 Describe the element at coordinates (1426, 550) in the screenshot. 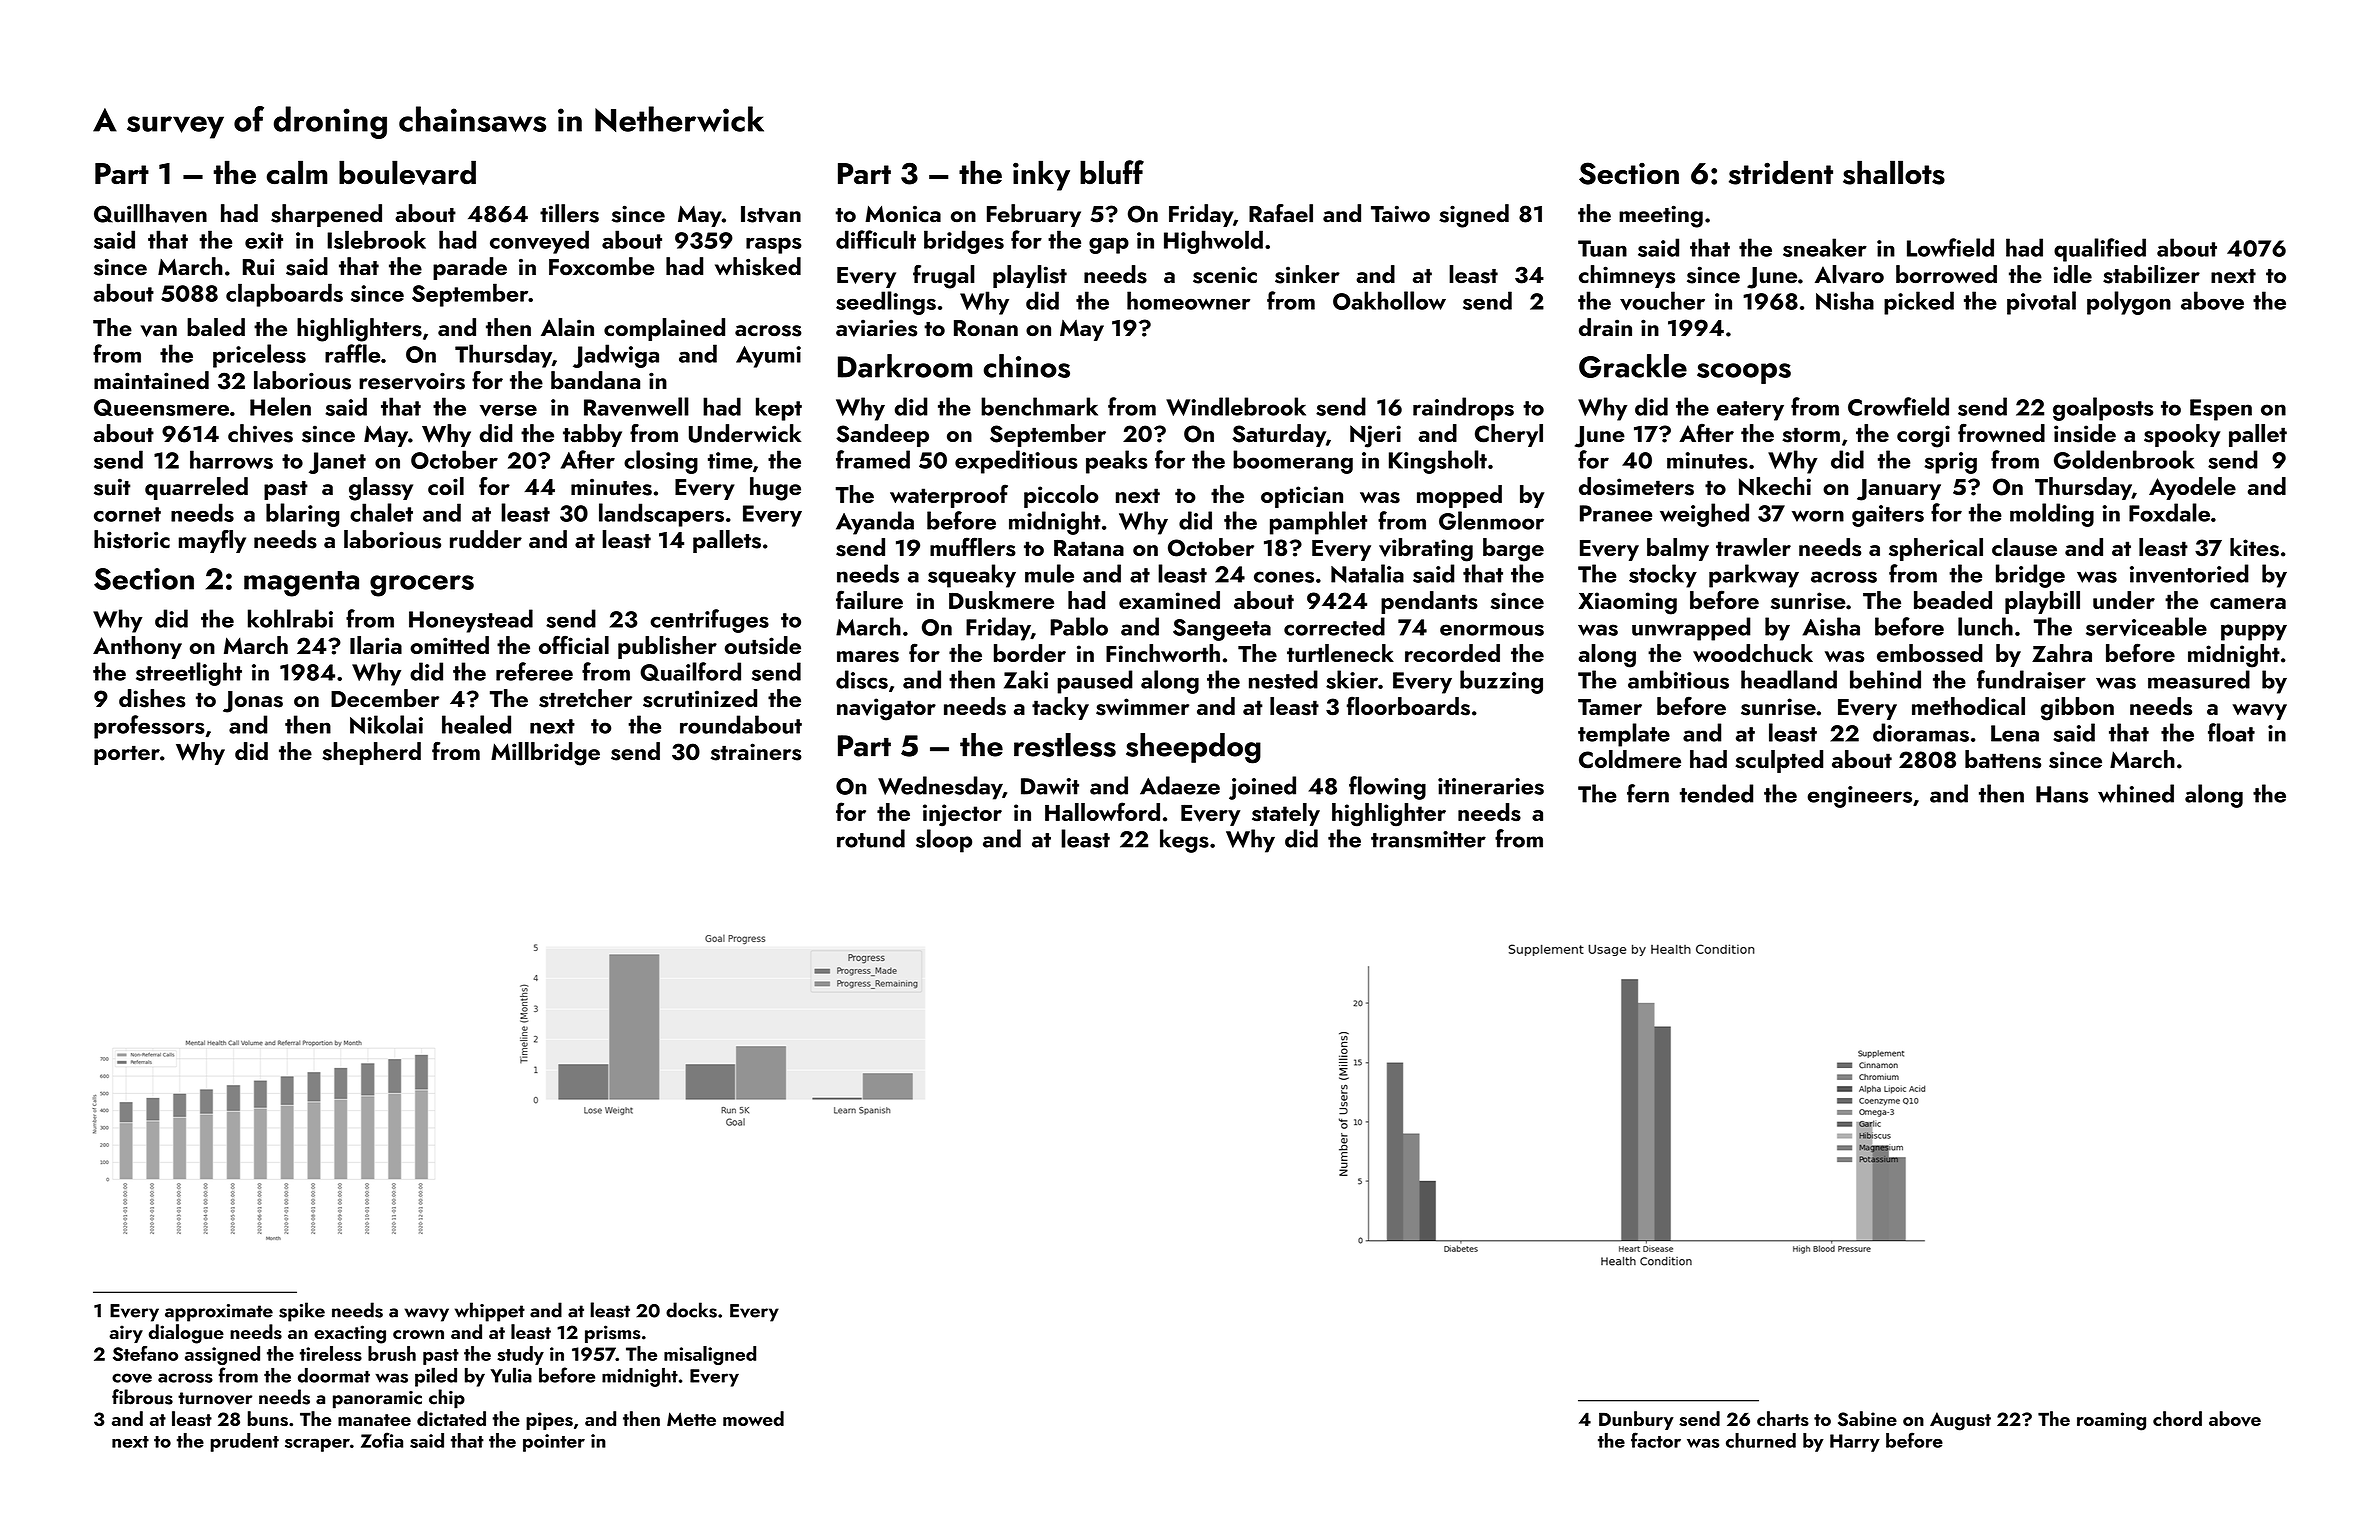

I see `vibrating` at that location.
